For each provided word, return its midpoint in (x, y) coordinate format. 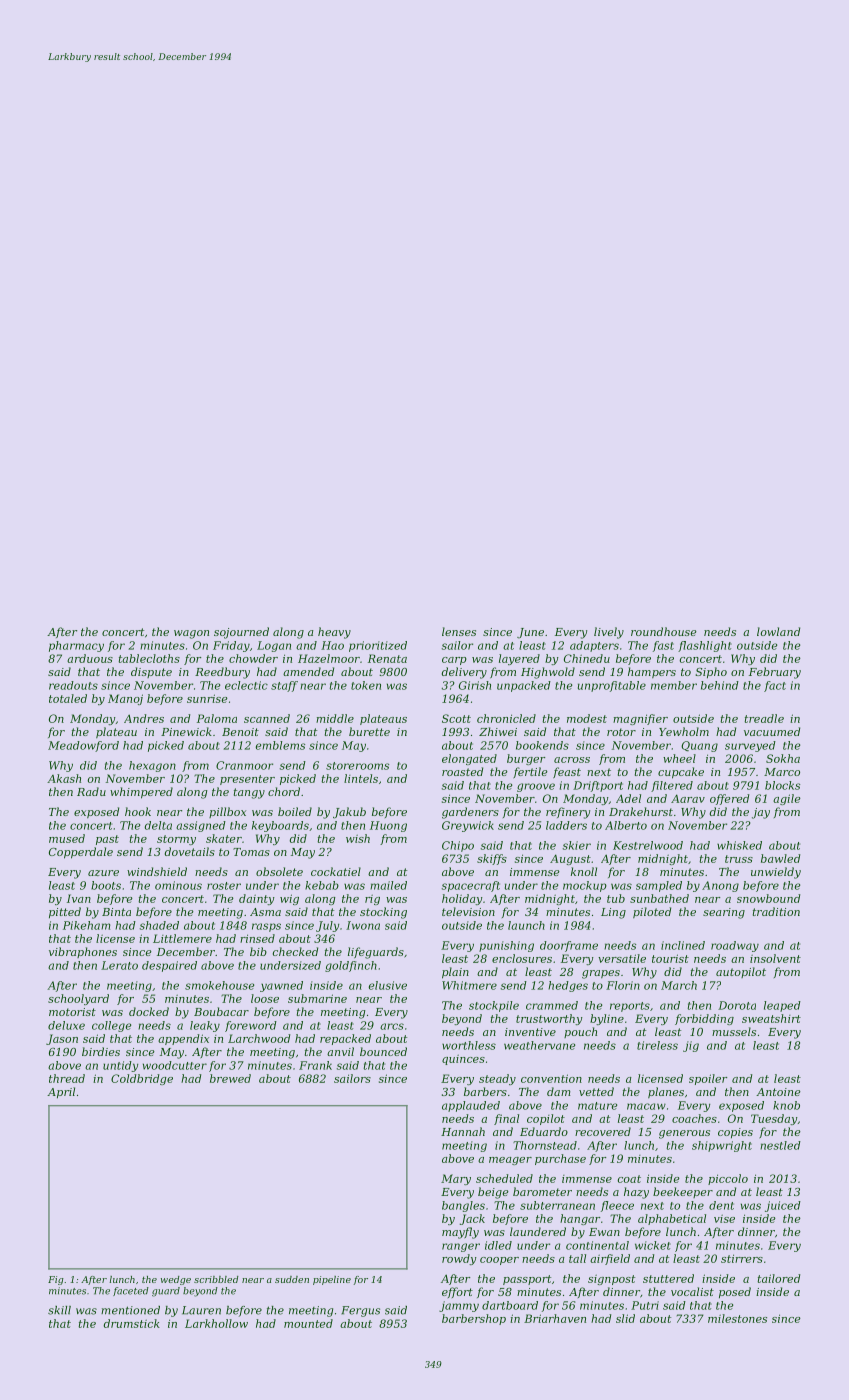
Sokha (783, 758)
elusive (387, 985)
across (572, 760)
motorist (72, 1012)
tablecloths (149, 658)
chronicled (506, 718)
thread (67, 1078)
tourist (670, 958)
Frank (315, 1065)
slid (625, 1318)
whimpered (141, 793)
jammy (459, 1306)
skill (59, 1310)
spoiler (708, 1079)
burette (369, 731)
